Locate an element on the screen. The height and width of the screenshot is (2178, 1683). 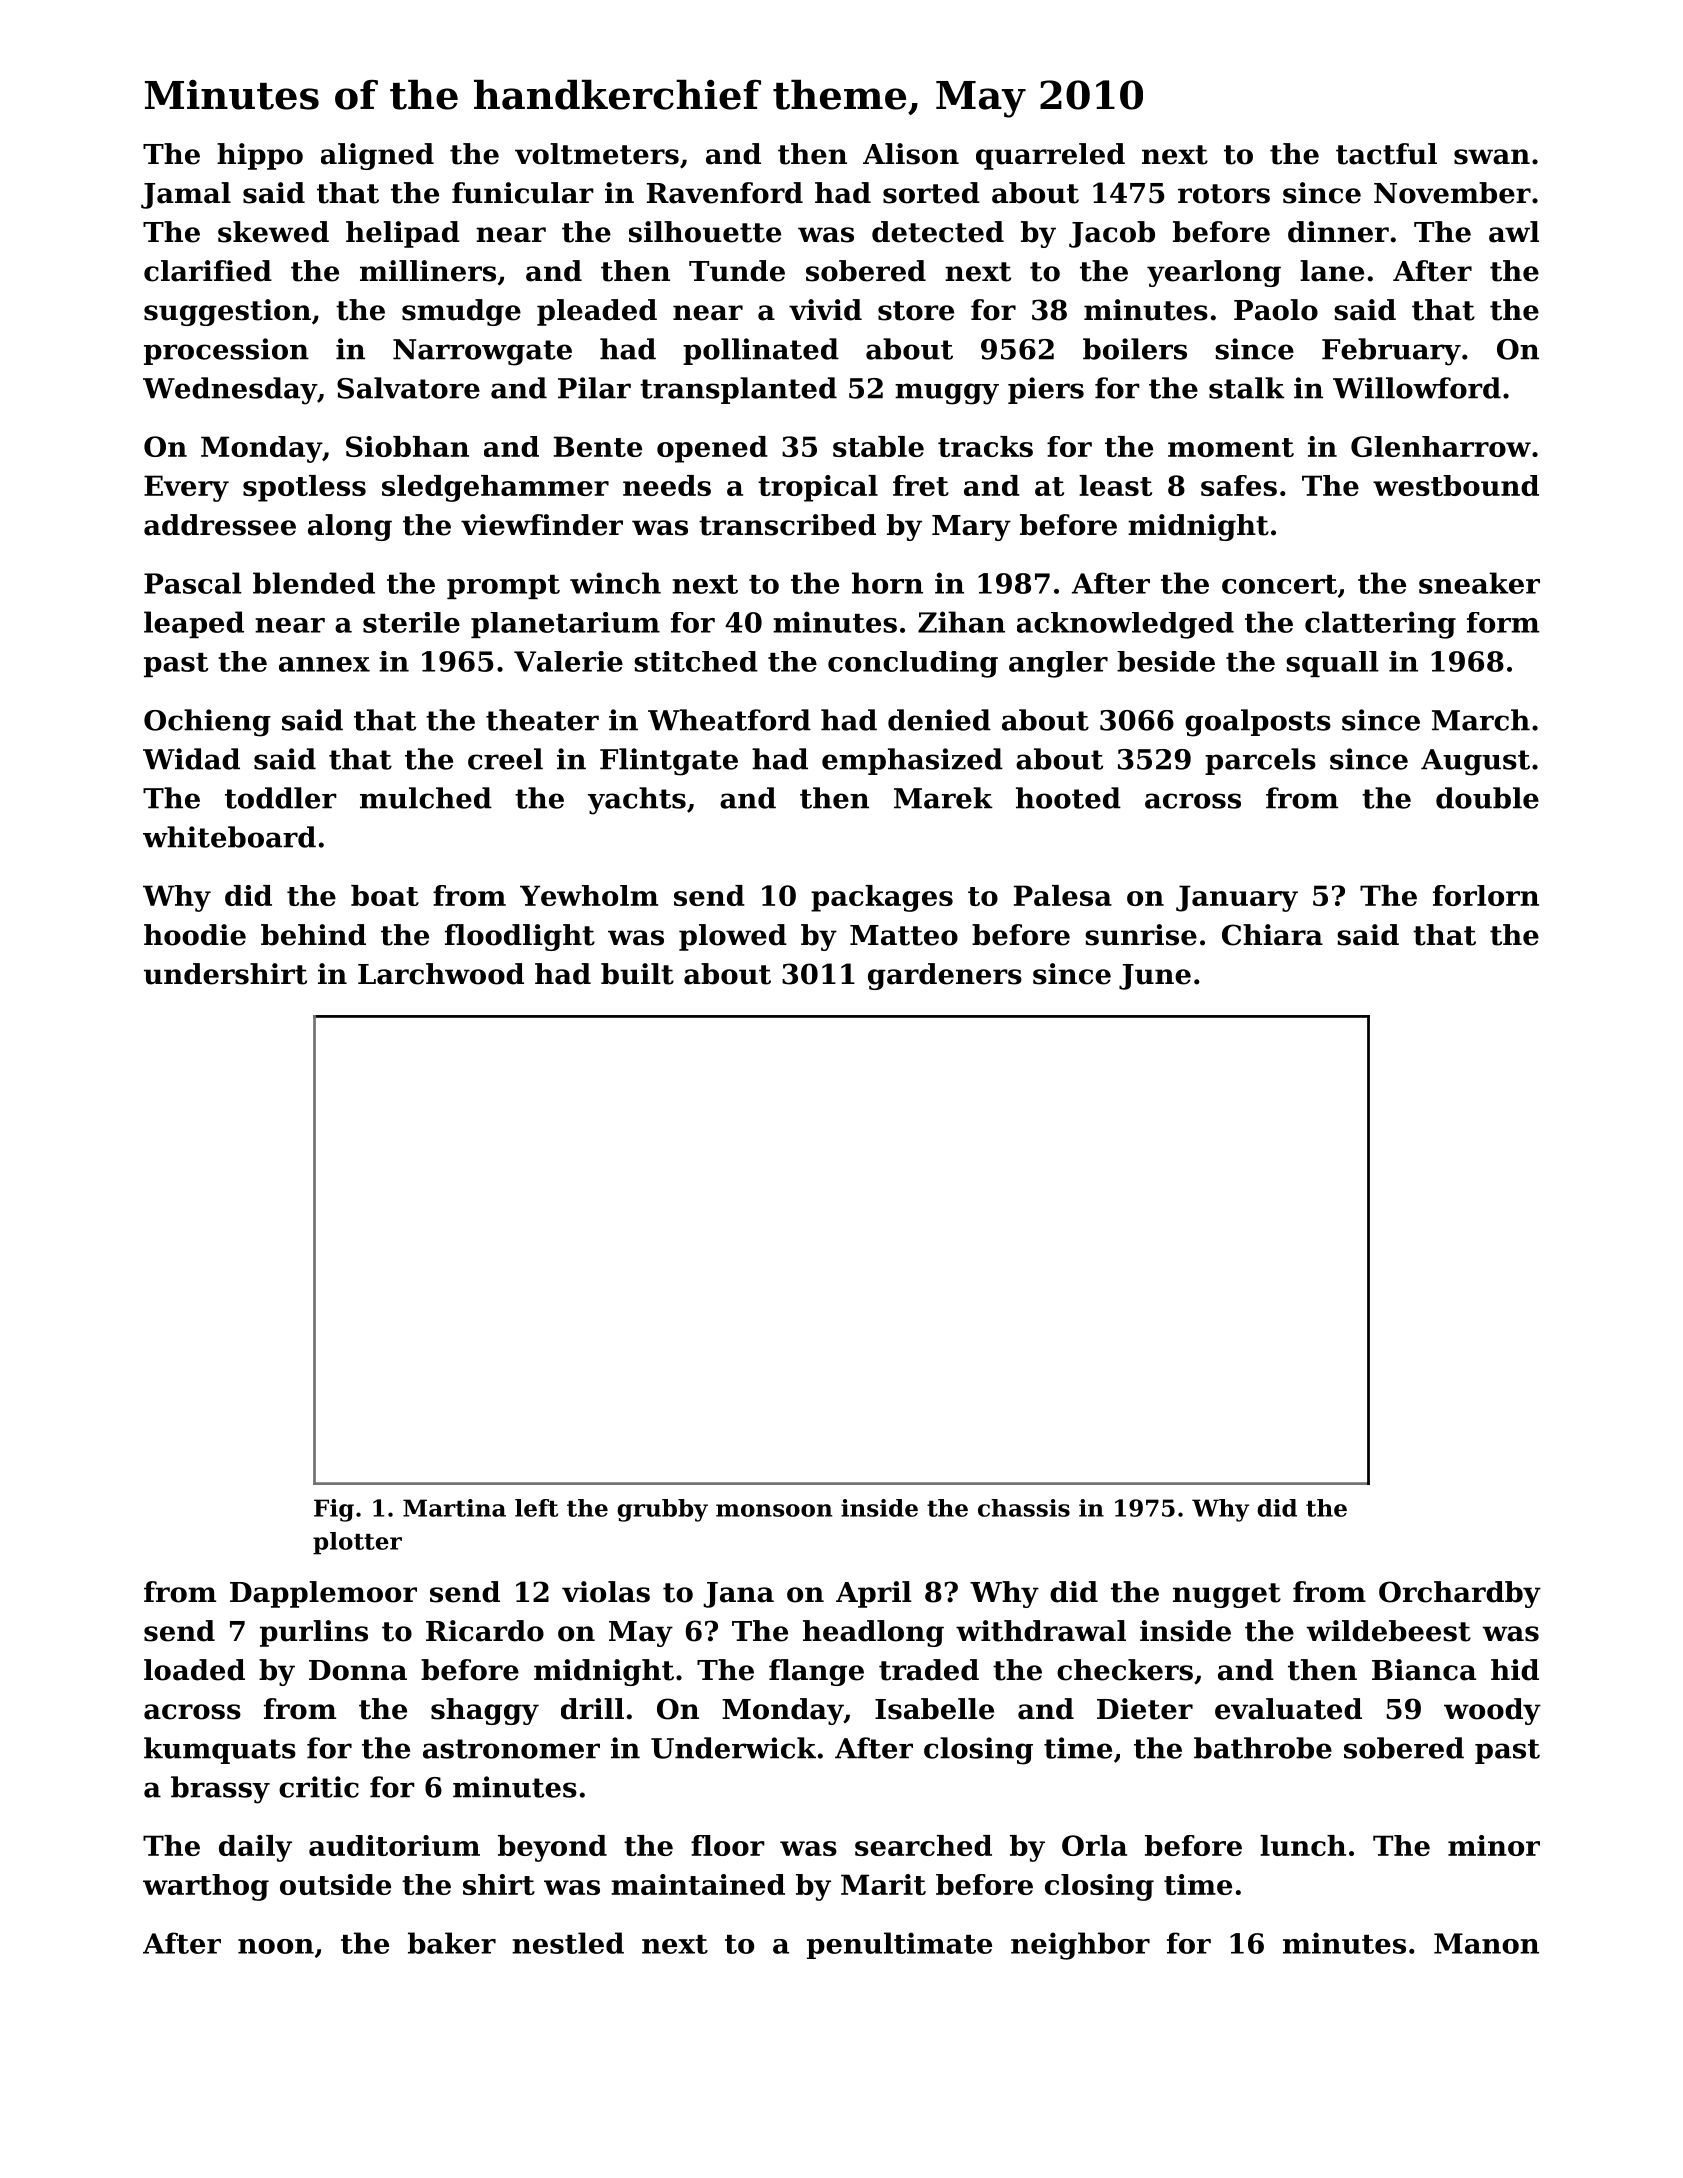
aligned is located at coordinates (377, 156).
